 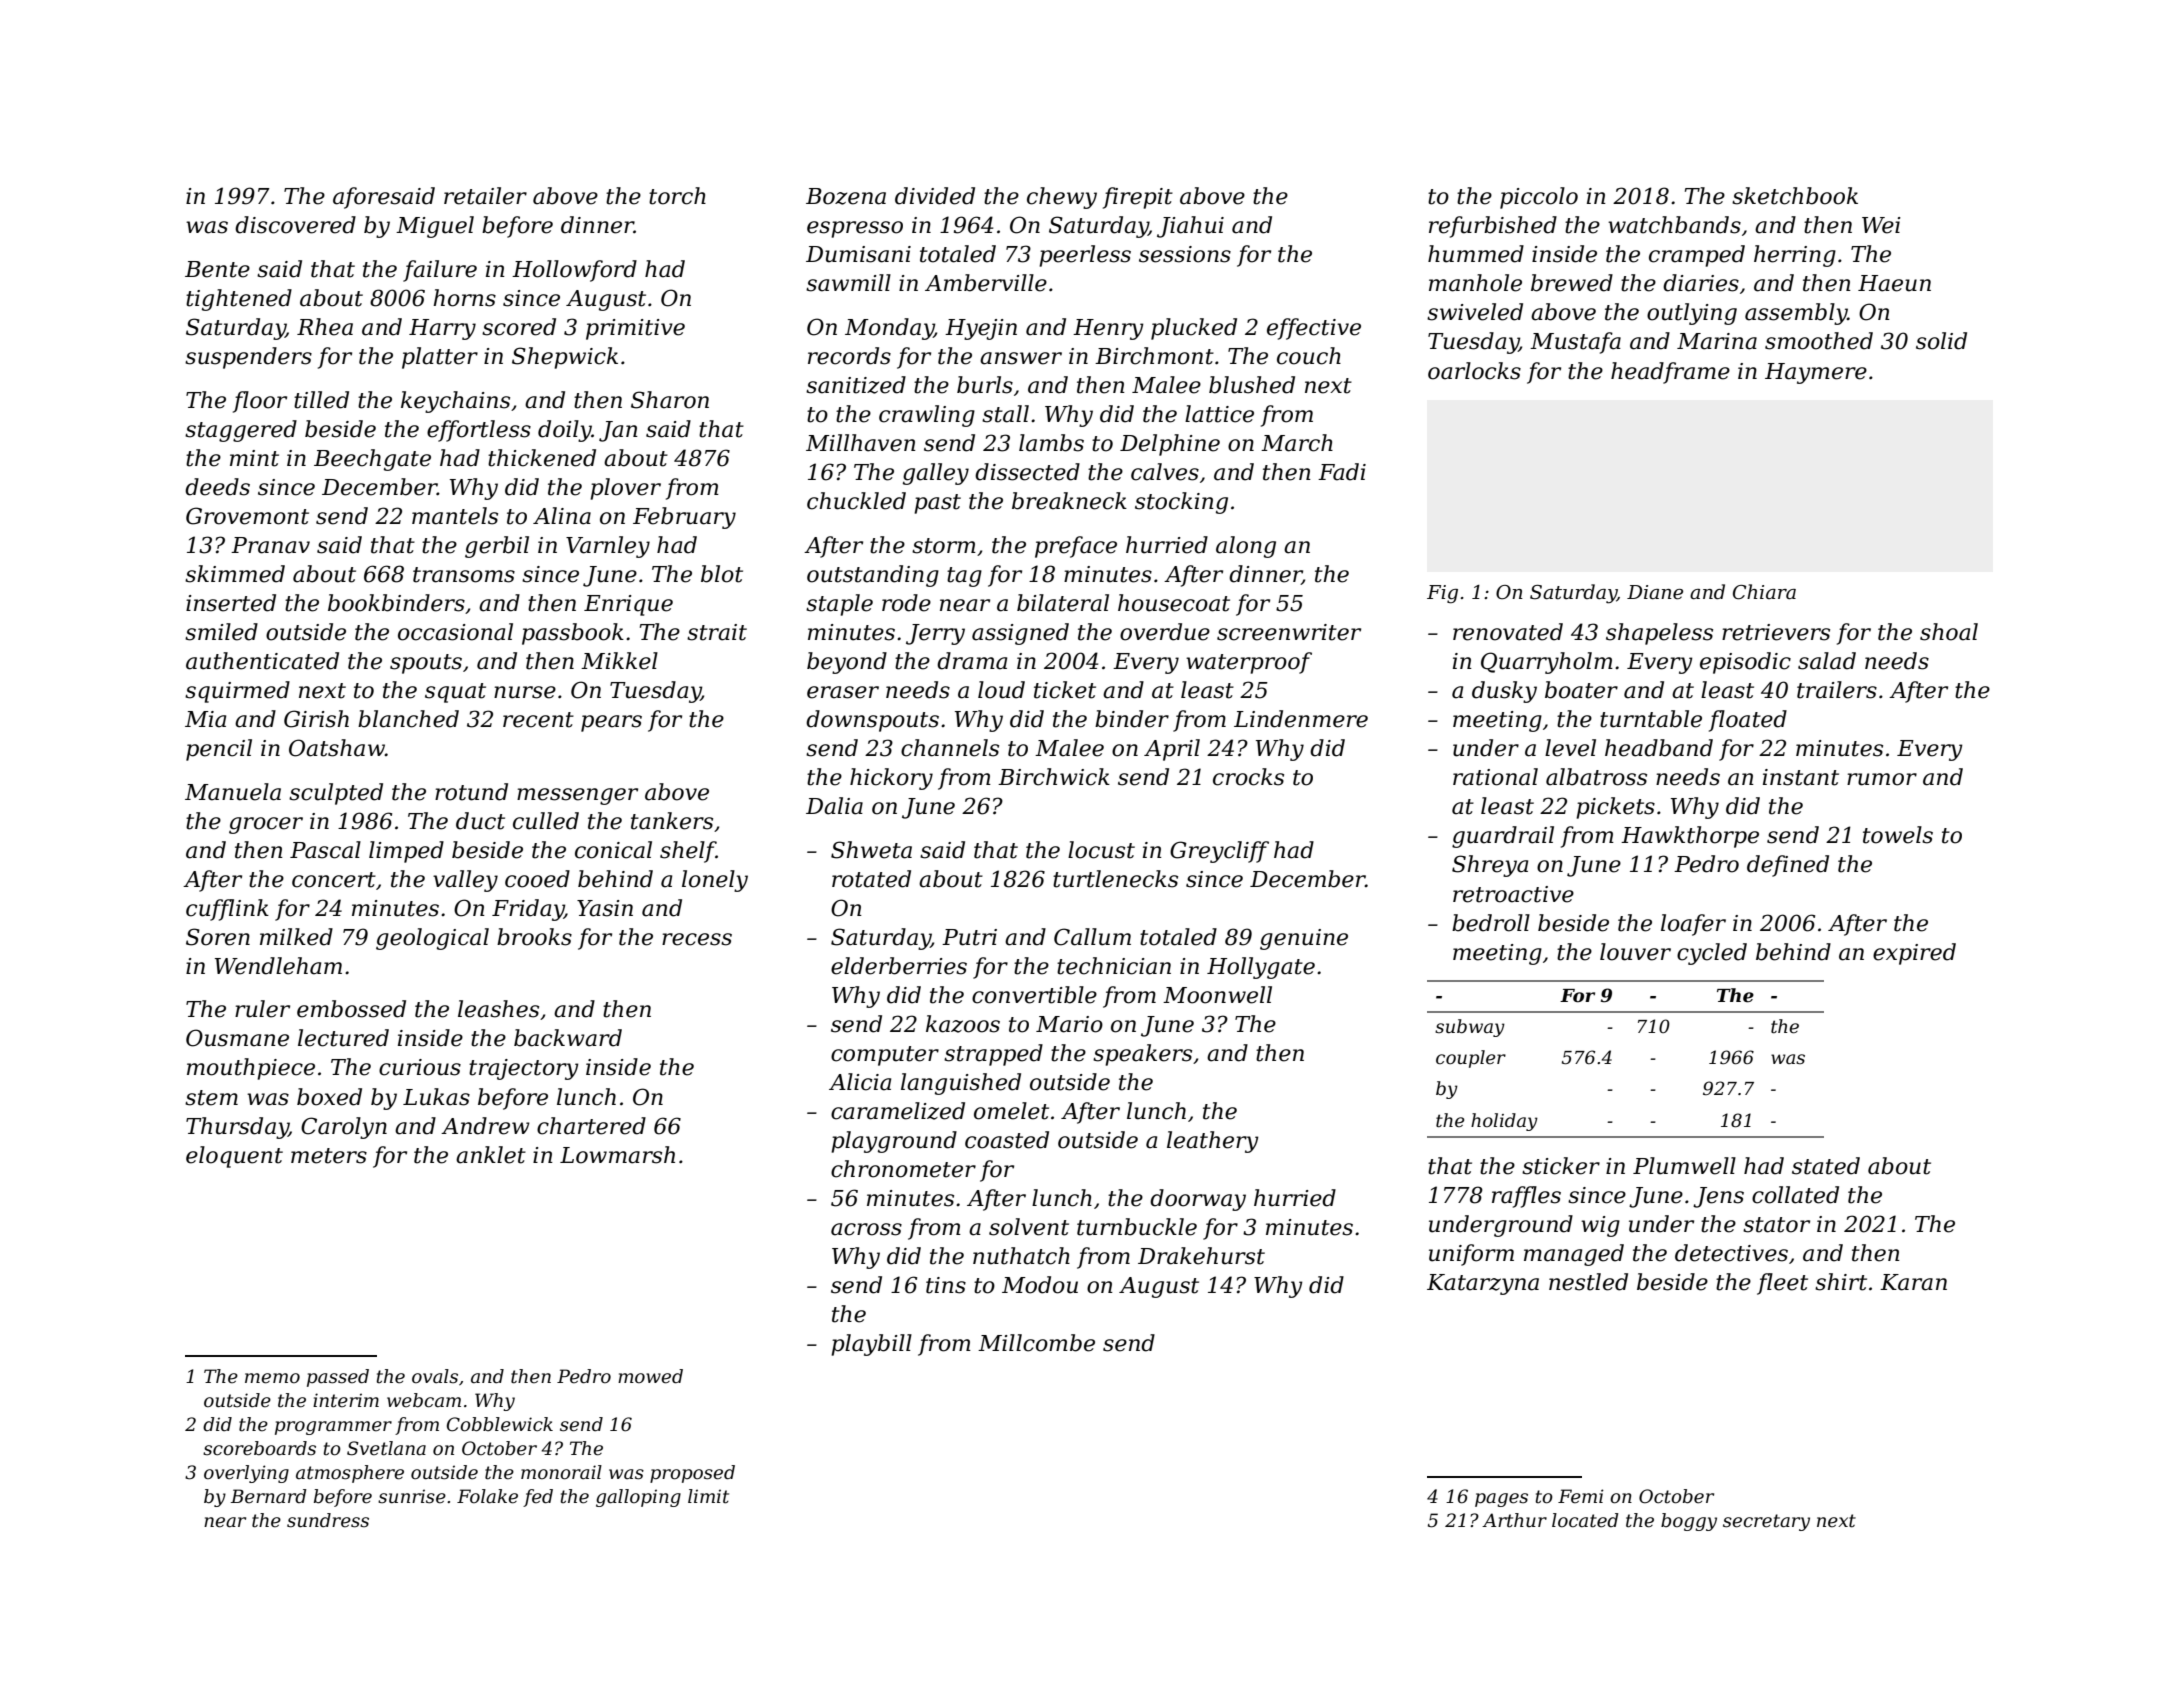 I want to click on memo, so click(x=272, y=1378).
